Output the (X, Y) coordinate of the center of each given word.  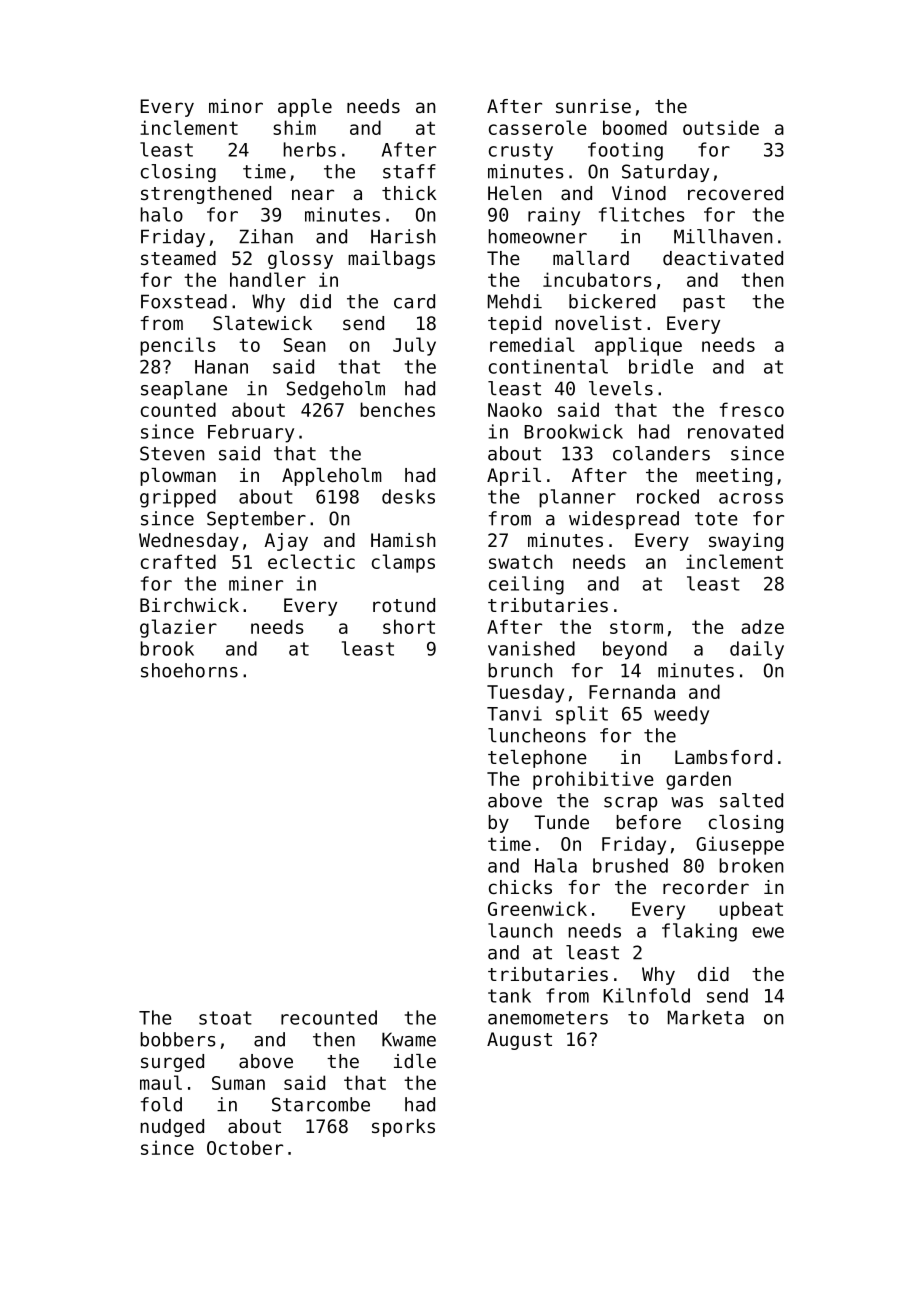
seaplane (184, 390)
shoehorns (189, 670)
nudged (172, 1128)
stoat (225, 1018)
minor (236, 106)
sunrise (593, 106)
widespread (624, 520)
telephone (537, 759)
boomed (635, 127)
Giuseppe (740, 845)
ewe (768, 932)
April (514, 477)
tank (509, 995)
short (409, 626)
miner (256, 583)
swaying (746, 542)
